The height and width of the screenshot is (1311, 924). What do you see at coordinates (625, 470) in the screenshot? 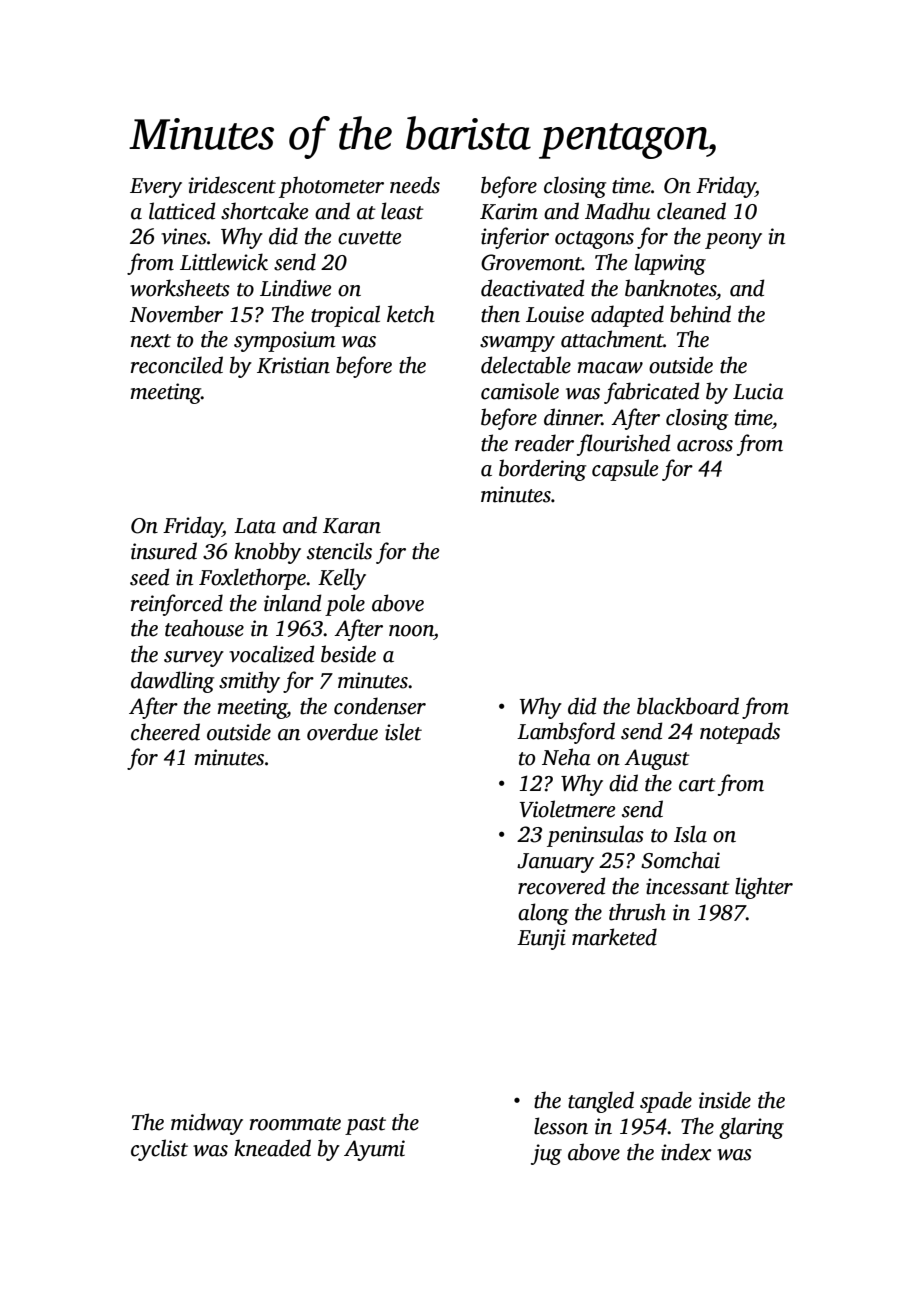
I see `capsule` at bounding box center [625, 470].
